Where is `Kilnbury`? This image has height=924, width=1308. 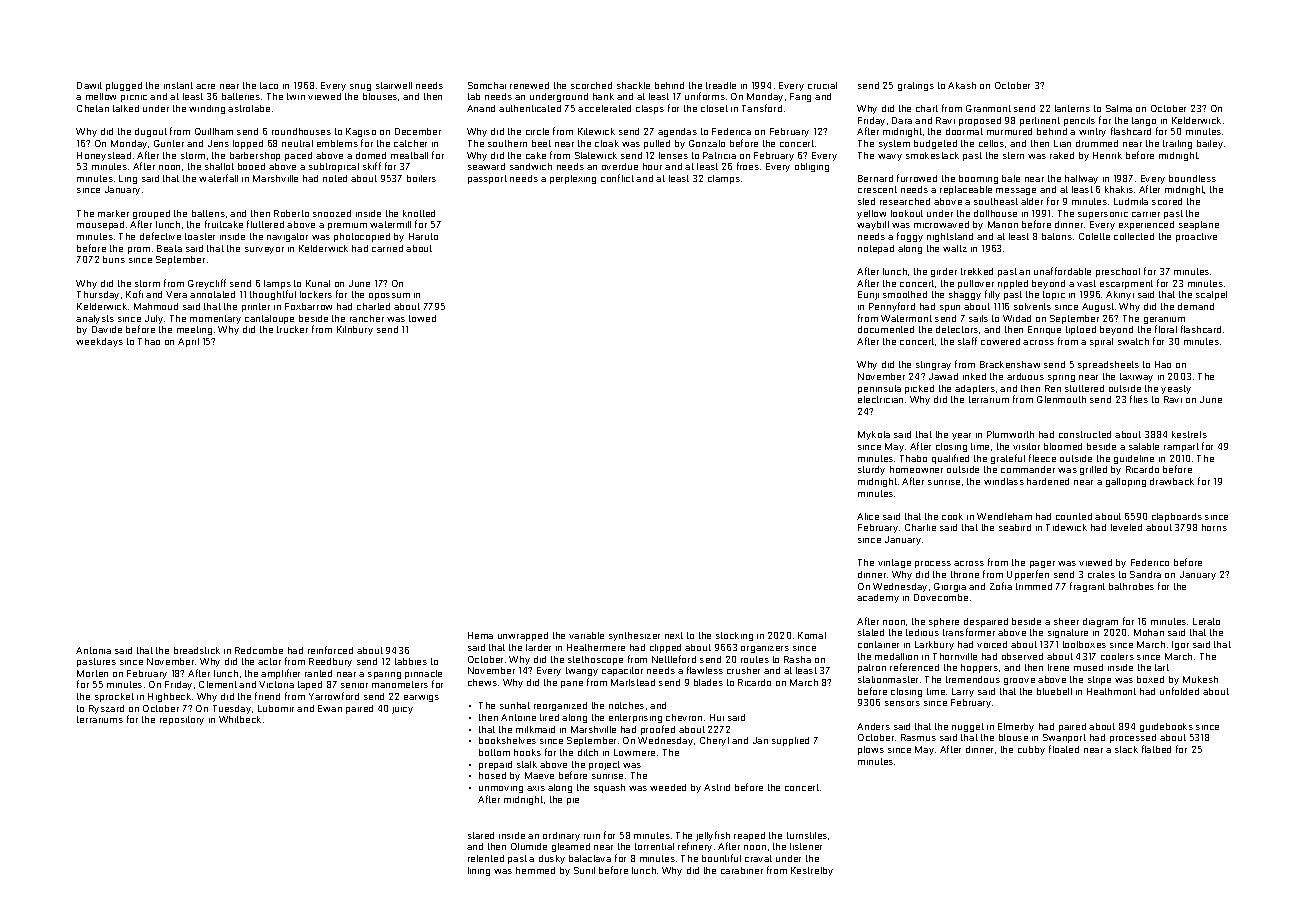
Kilnbury is located at coordinates (355, 330).
